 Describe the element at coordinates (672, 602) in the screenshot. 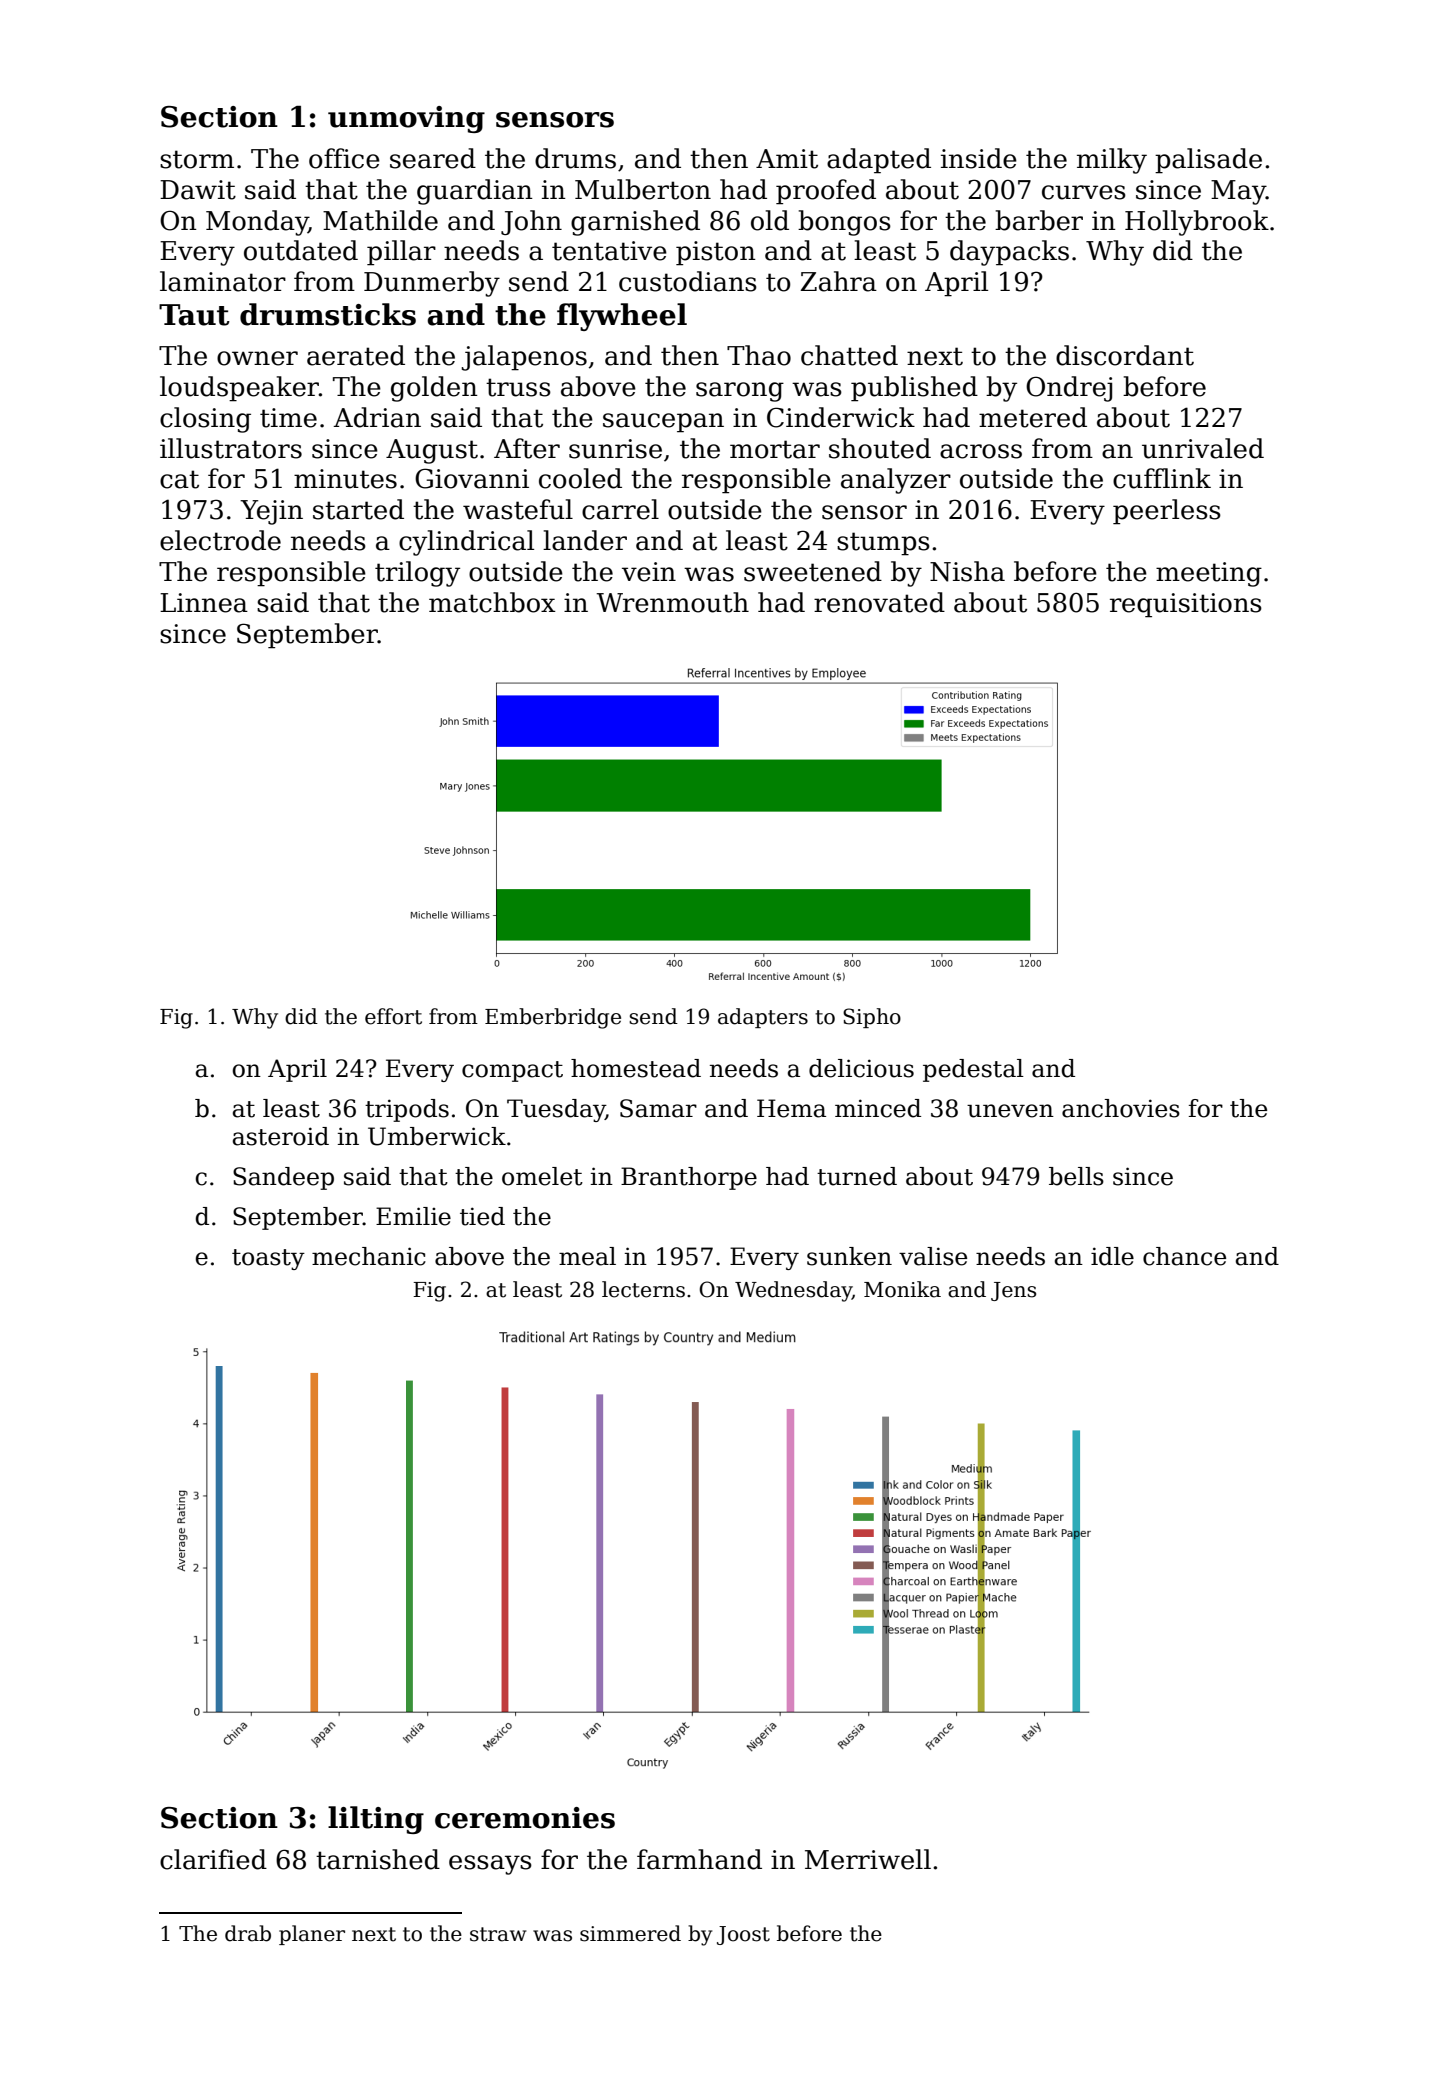

I see `Wrenmouth` at that location.
